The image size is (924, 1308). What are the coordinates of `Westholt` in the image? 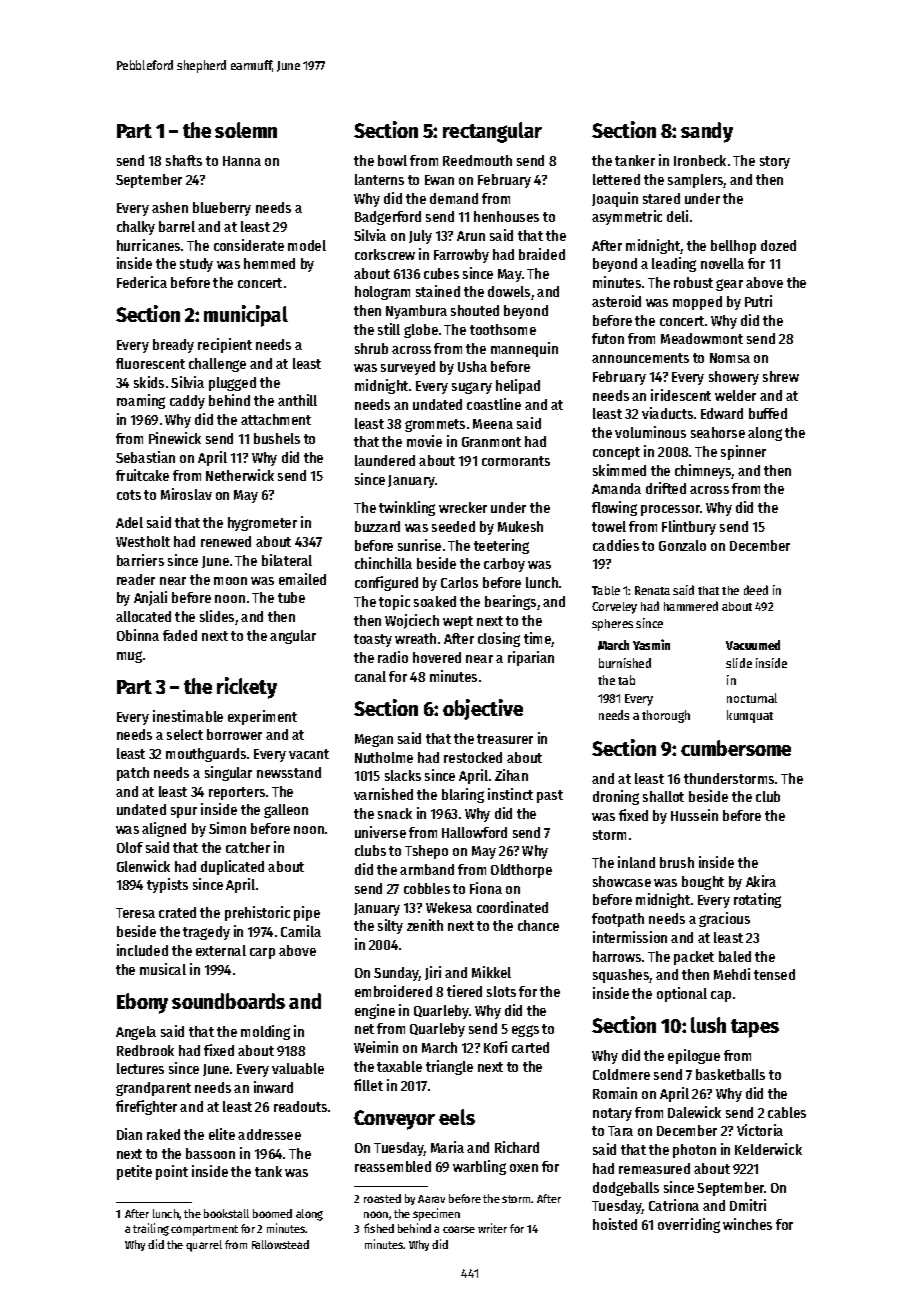 It's located at (143, 541).
